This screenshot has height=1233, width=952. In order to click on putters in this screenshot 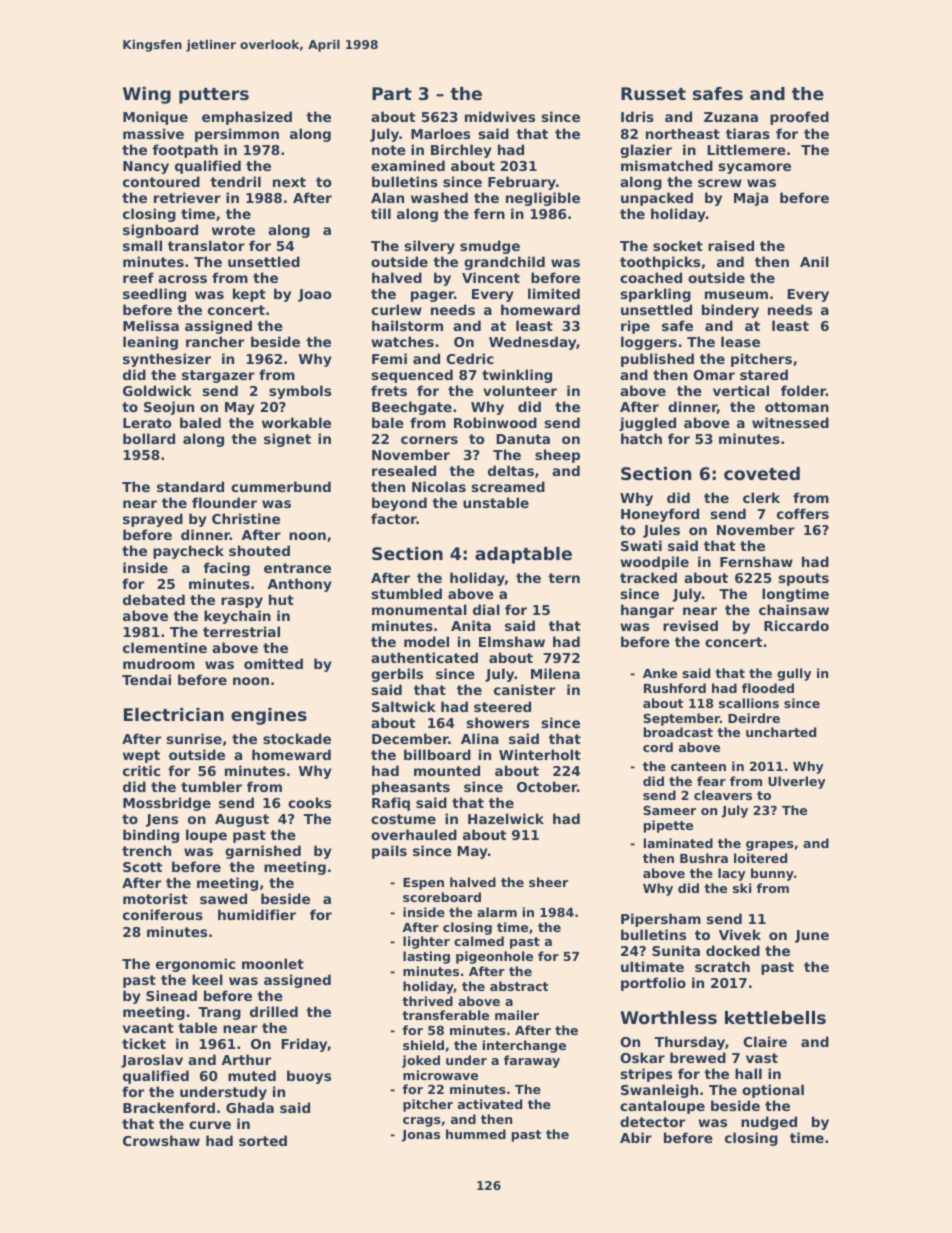, I will do `click(214, 96)`.
